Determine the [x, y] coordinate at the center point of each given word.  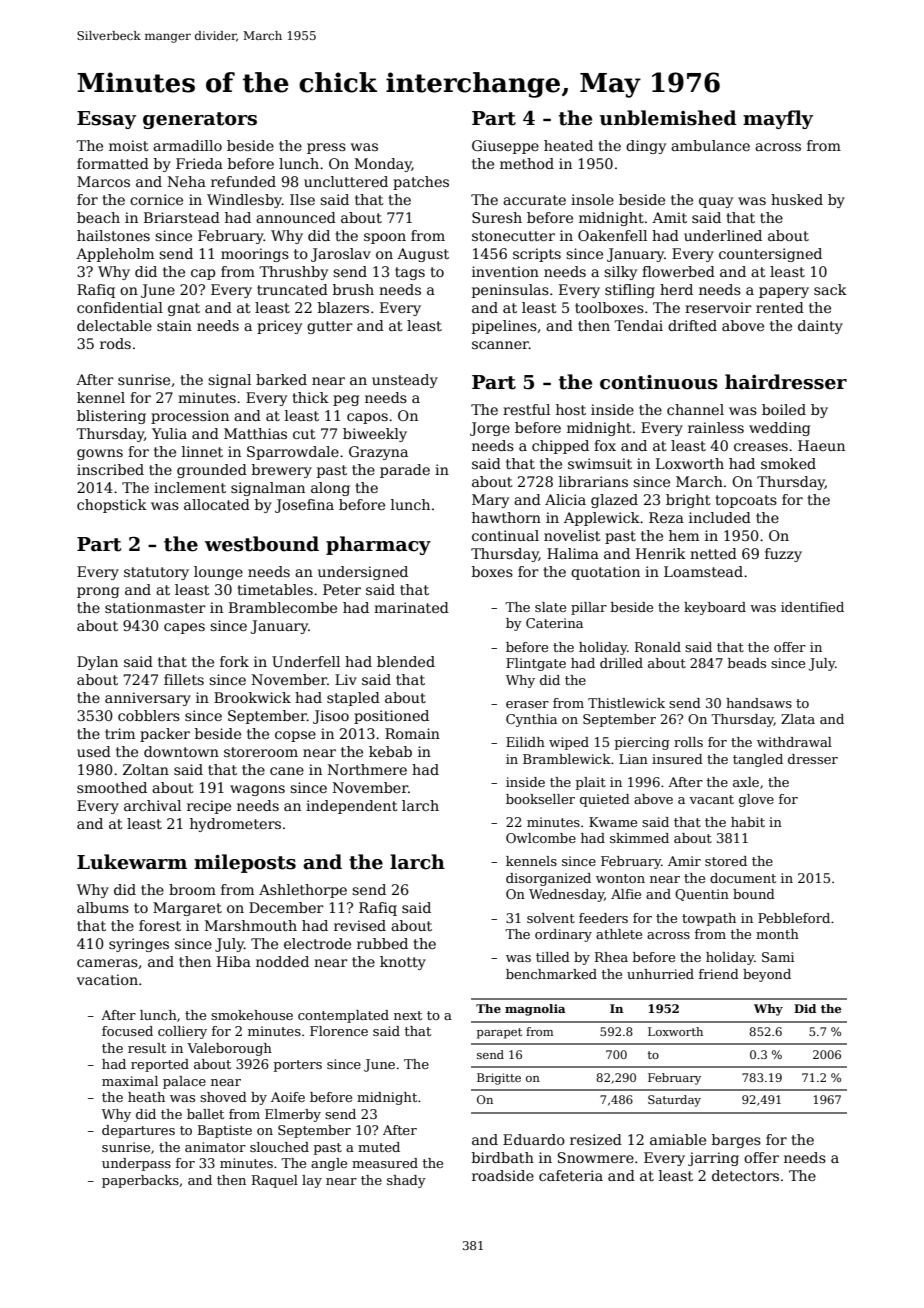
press [326, 148]
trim [120, 733]
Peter [342, 589]
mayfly [778, 119]
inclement [190, 487]
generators [200, 120]
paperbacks [140, 1181]
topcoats [746, 501]
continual [505, 535]
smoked [788, 463]
